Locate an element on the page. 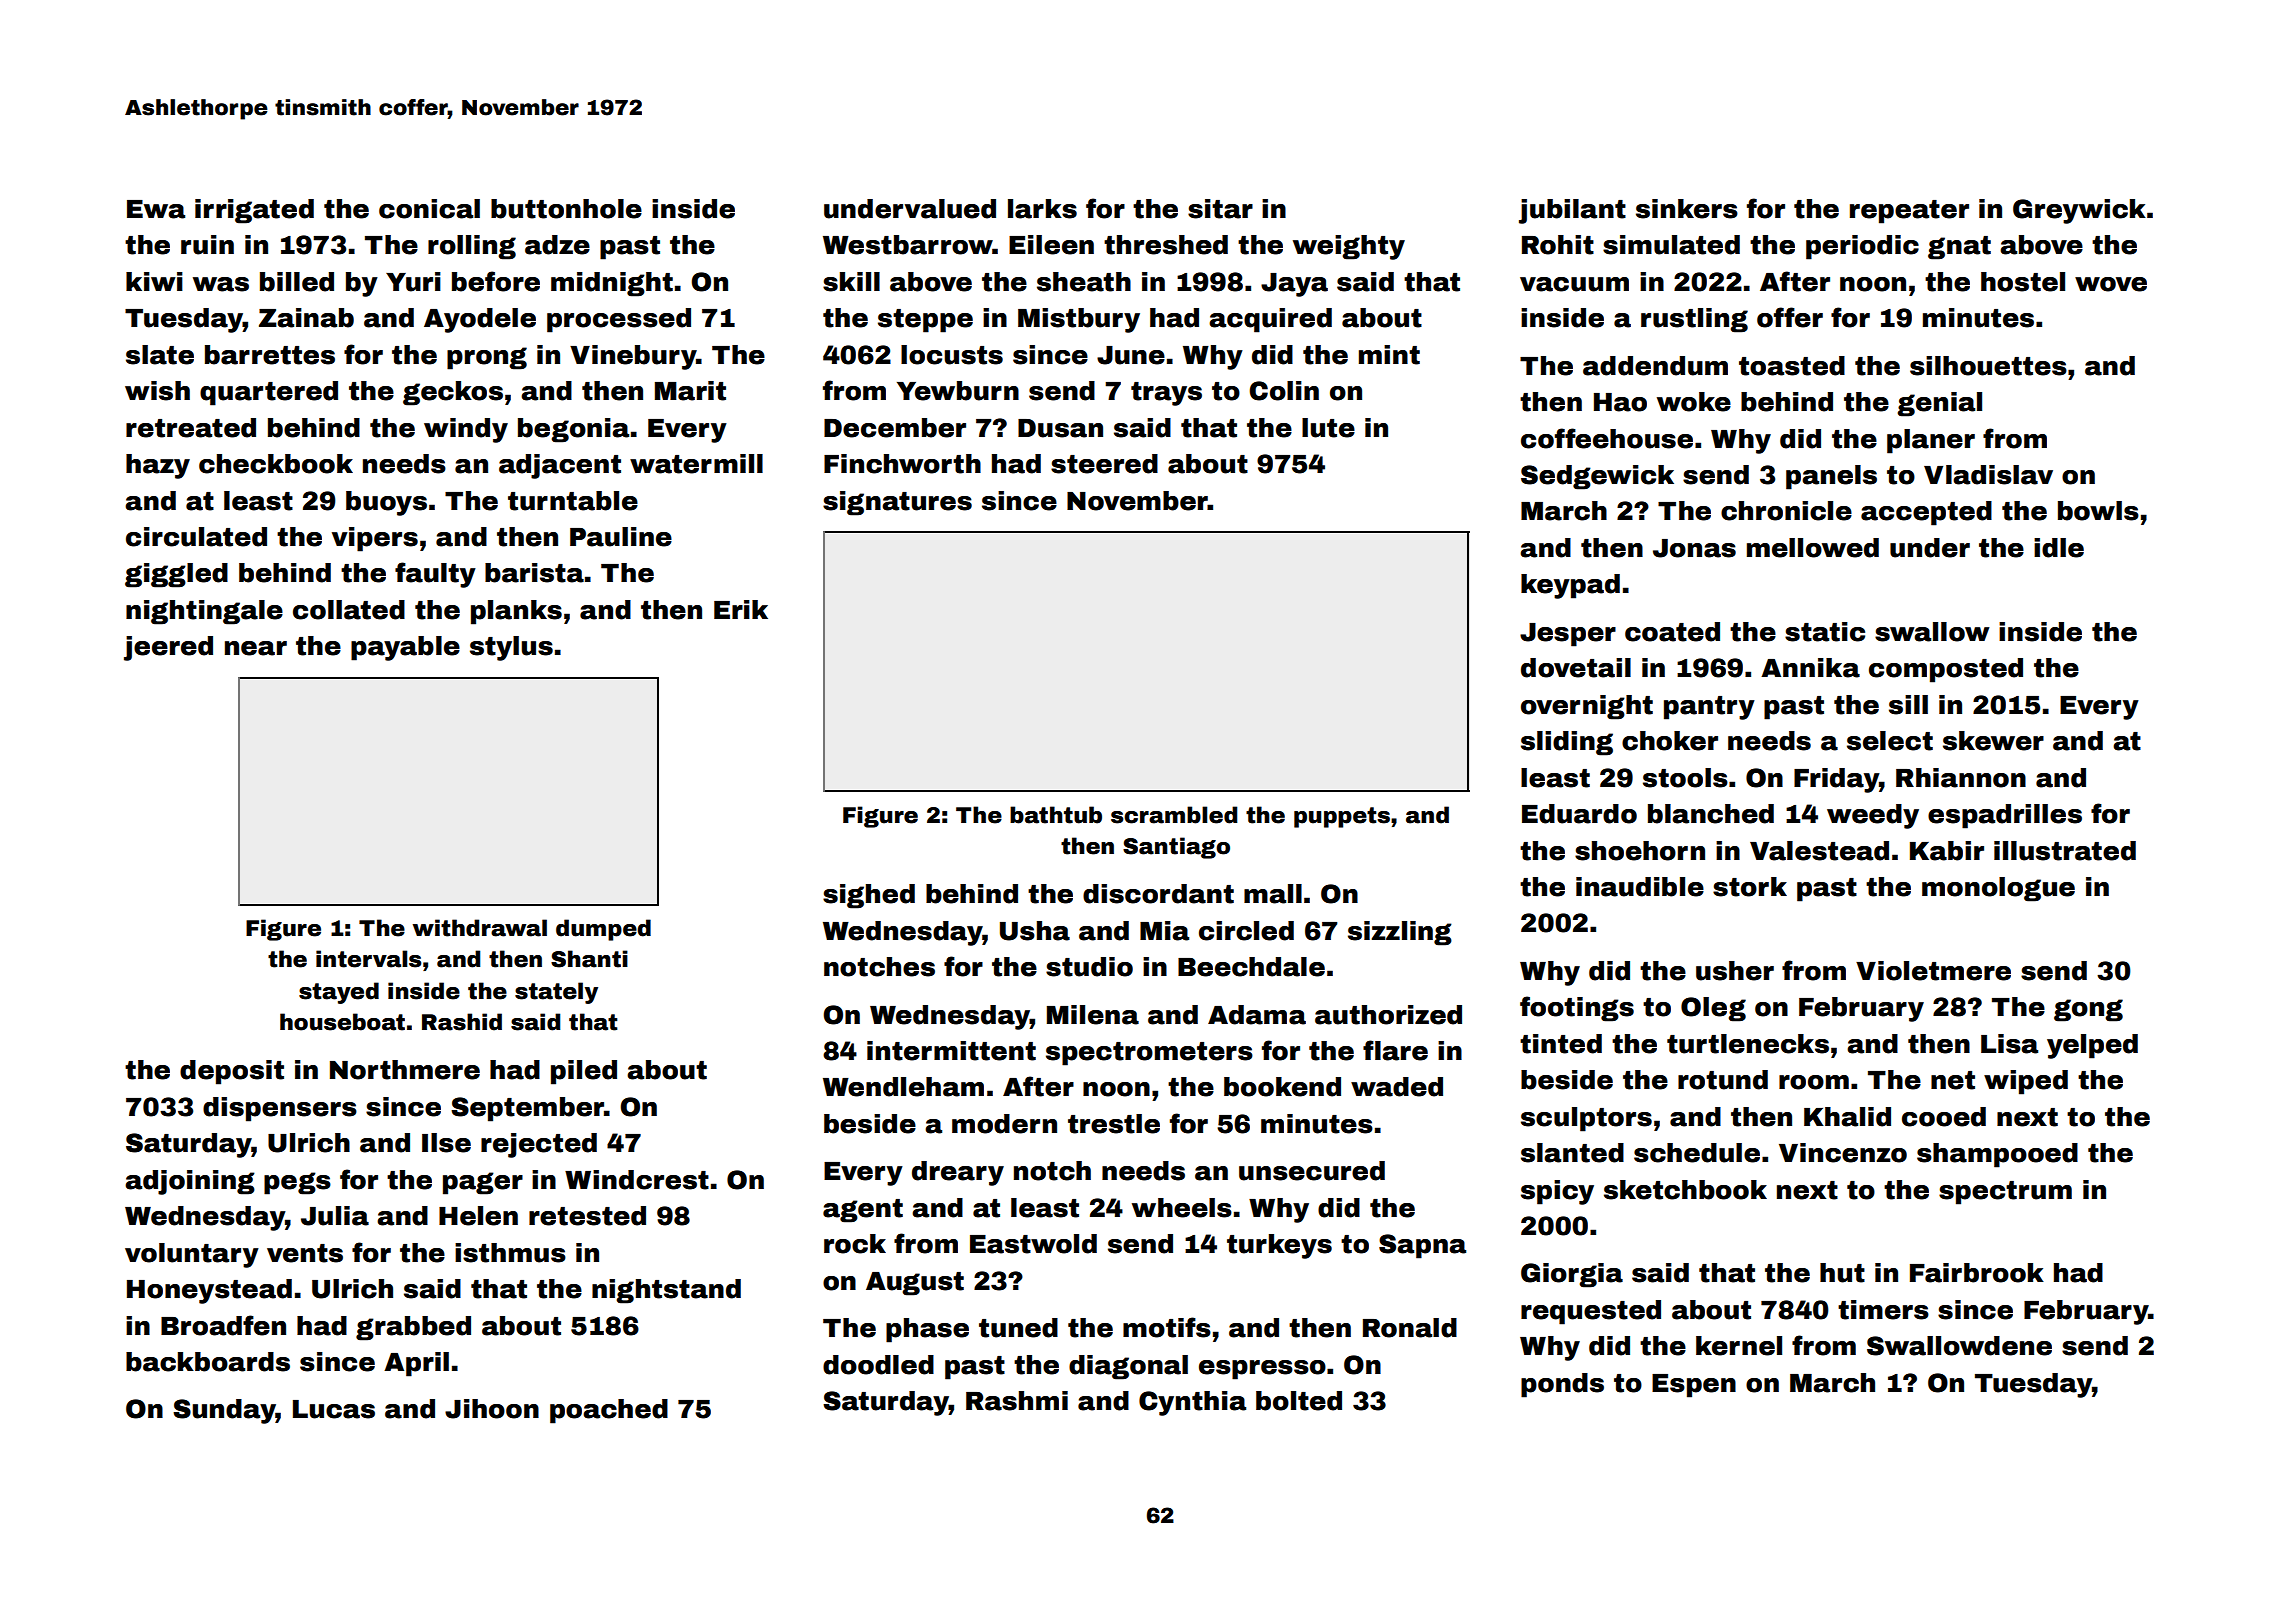 Image resolution: width=2292 pixels, height=1620 pixels. Fairbrook is located at coordinates (1977, 1273).
